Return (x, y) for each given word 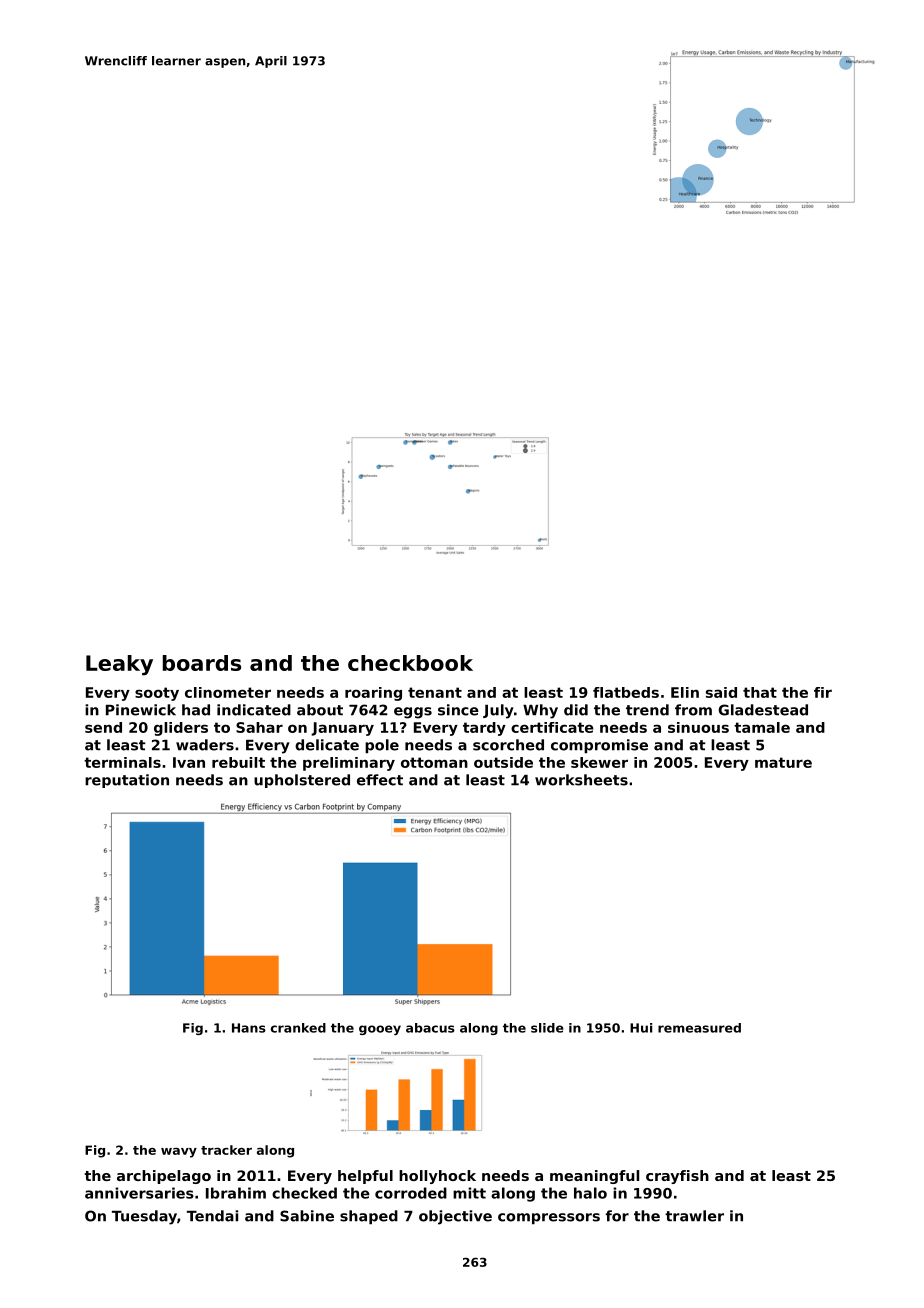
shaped (369, 1217)
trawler (694, 1216)
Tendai (212, 1216)
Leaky (119, 665)
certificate (552, 727)
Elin (685, 692)
